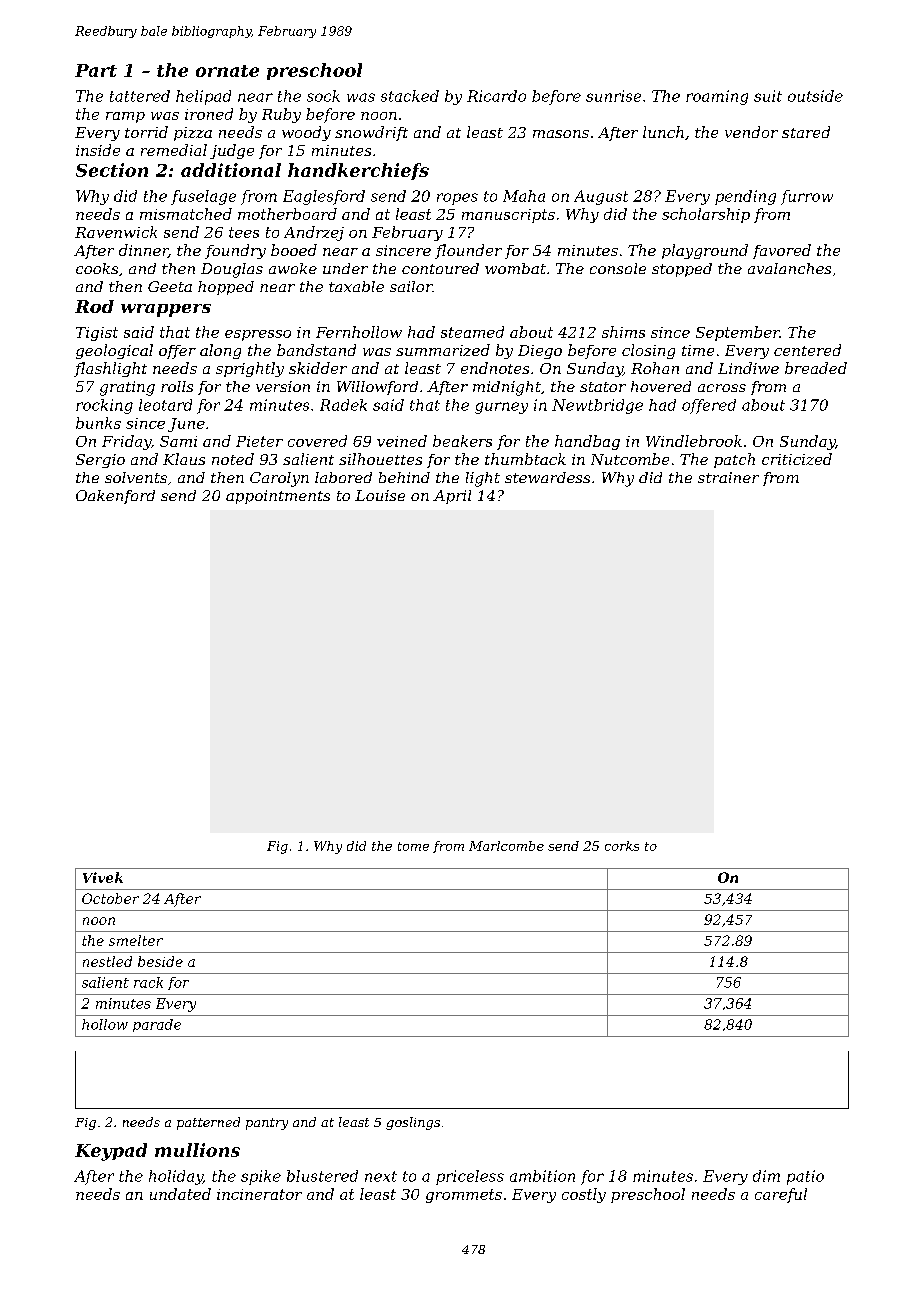  Describe the element at coordinates (506, 846) in the screenshot. I see `Marlcombe` at that location.
